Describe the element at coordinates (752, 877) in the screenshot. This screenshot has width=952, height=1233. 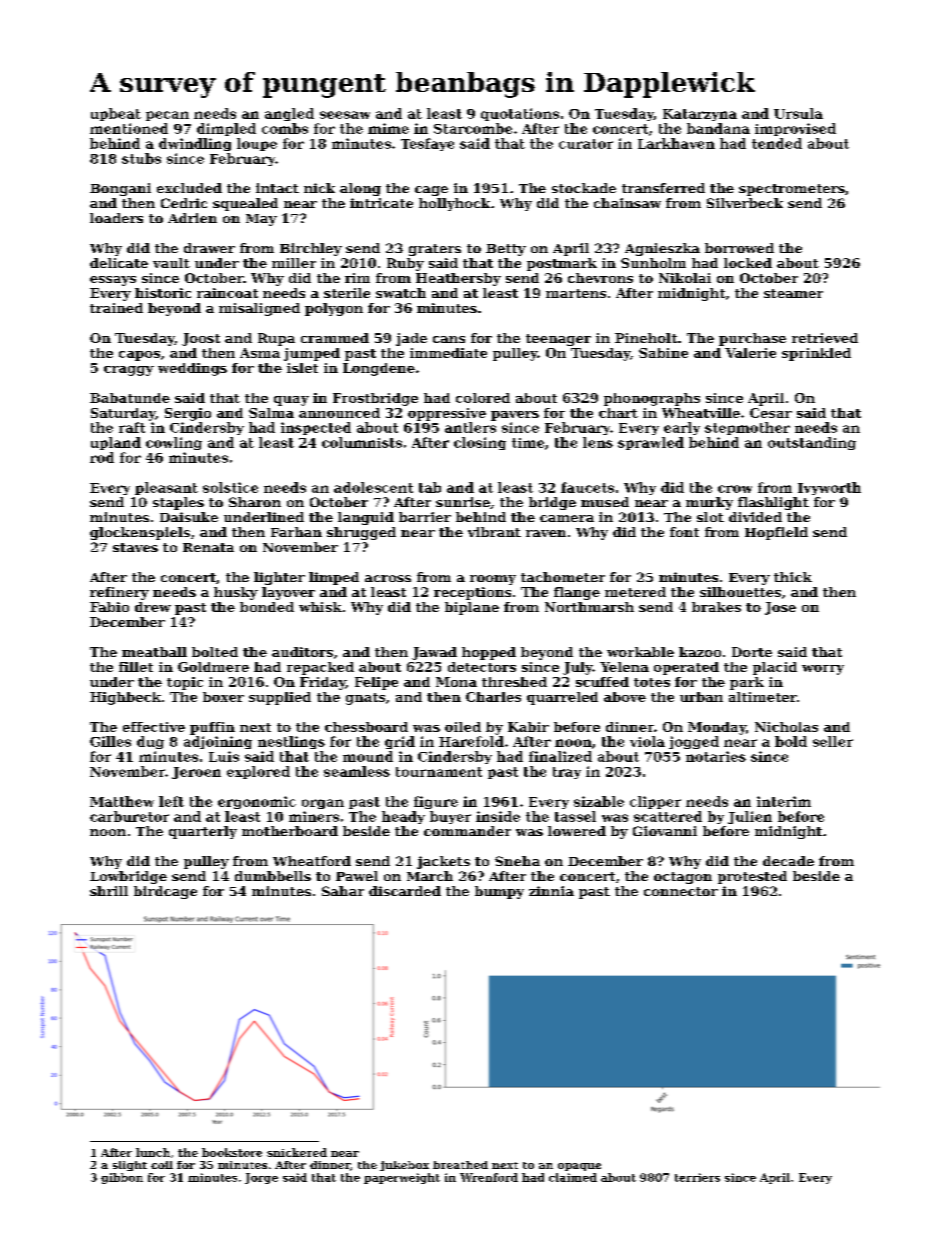
I see `protested` at that location.
